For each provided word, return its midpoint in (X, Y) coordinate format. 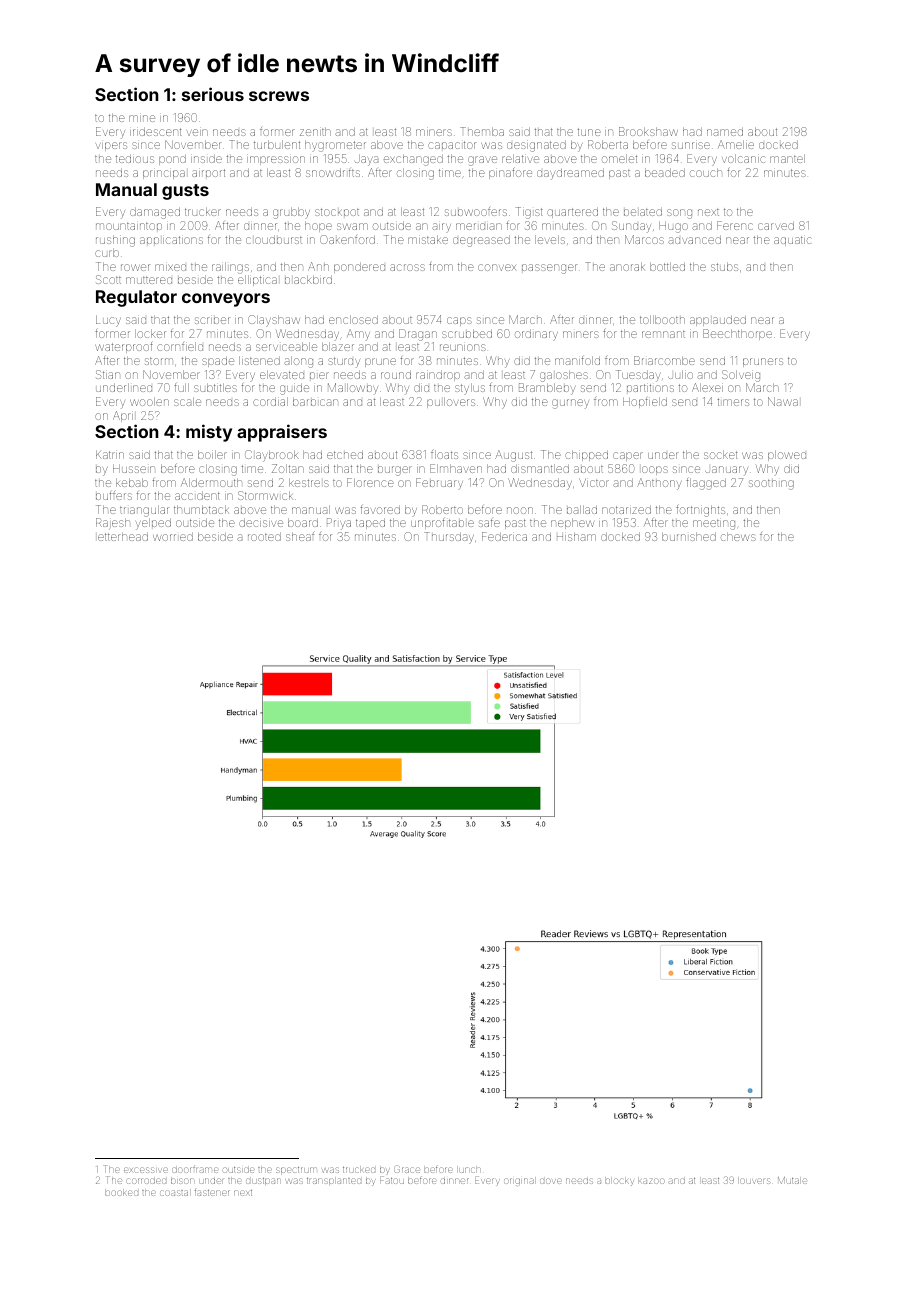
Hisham (576, 536)
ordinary (536, 335)
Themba (482, 131)
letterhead (123, 536)
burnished (689, 536)
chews (738, 536)
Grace (407, 1170)
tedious (135, 159)
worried (173, 537)
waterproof (124, 347)
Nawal (783, 401)
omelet (619, 158)
